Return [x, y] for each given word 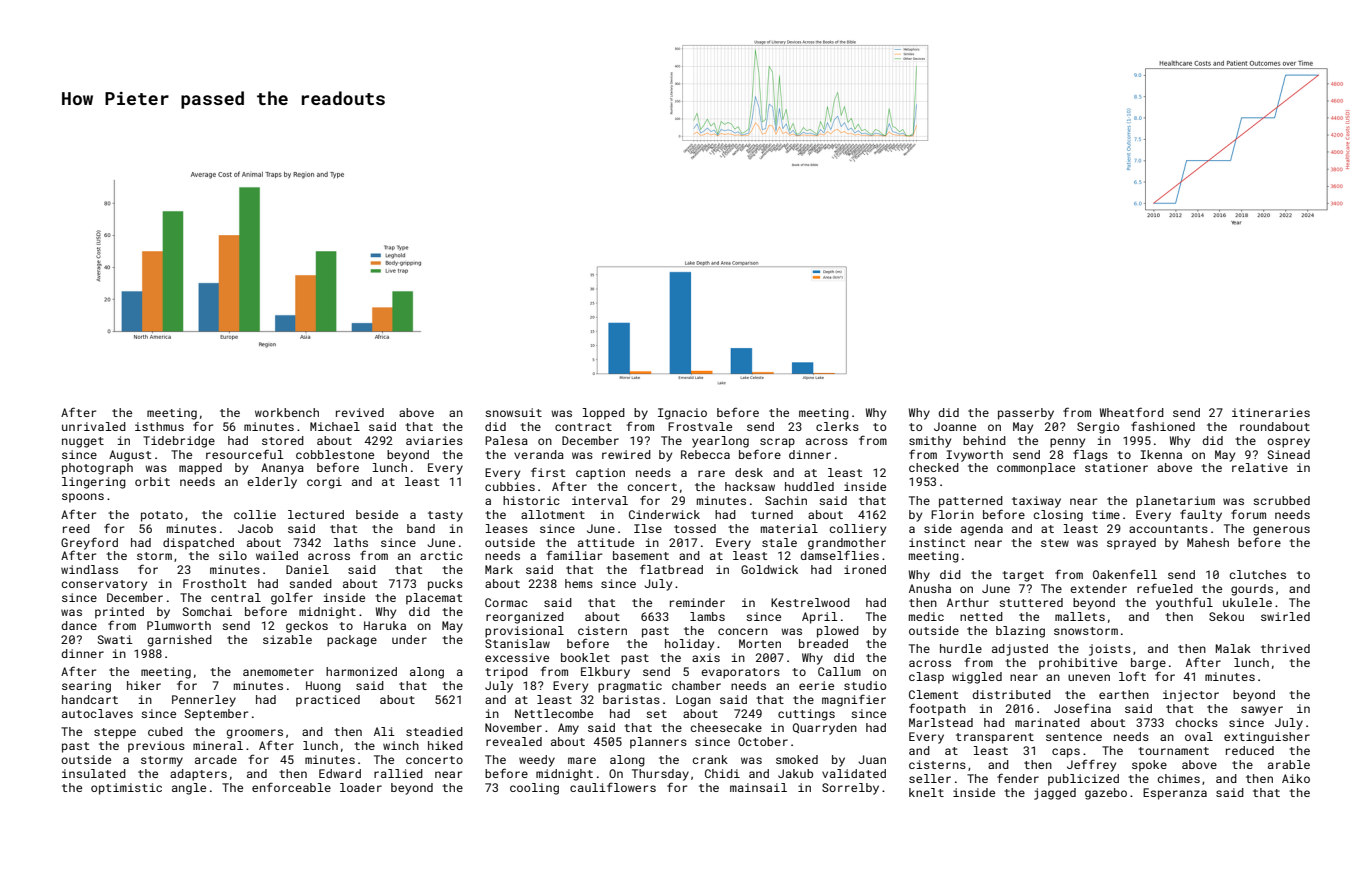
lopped [604, 414]
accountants [1168, 529]
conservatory [104, 585]
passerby [1026, 414]
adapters [198, 775]
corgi [324, 483]
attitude [606, 542]
